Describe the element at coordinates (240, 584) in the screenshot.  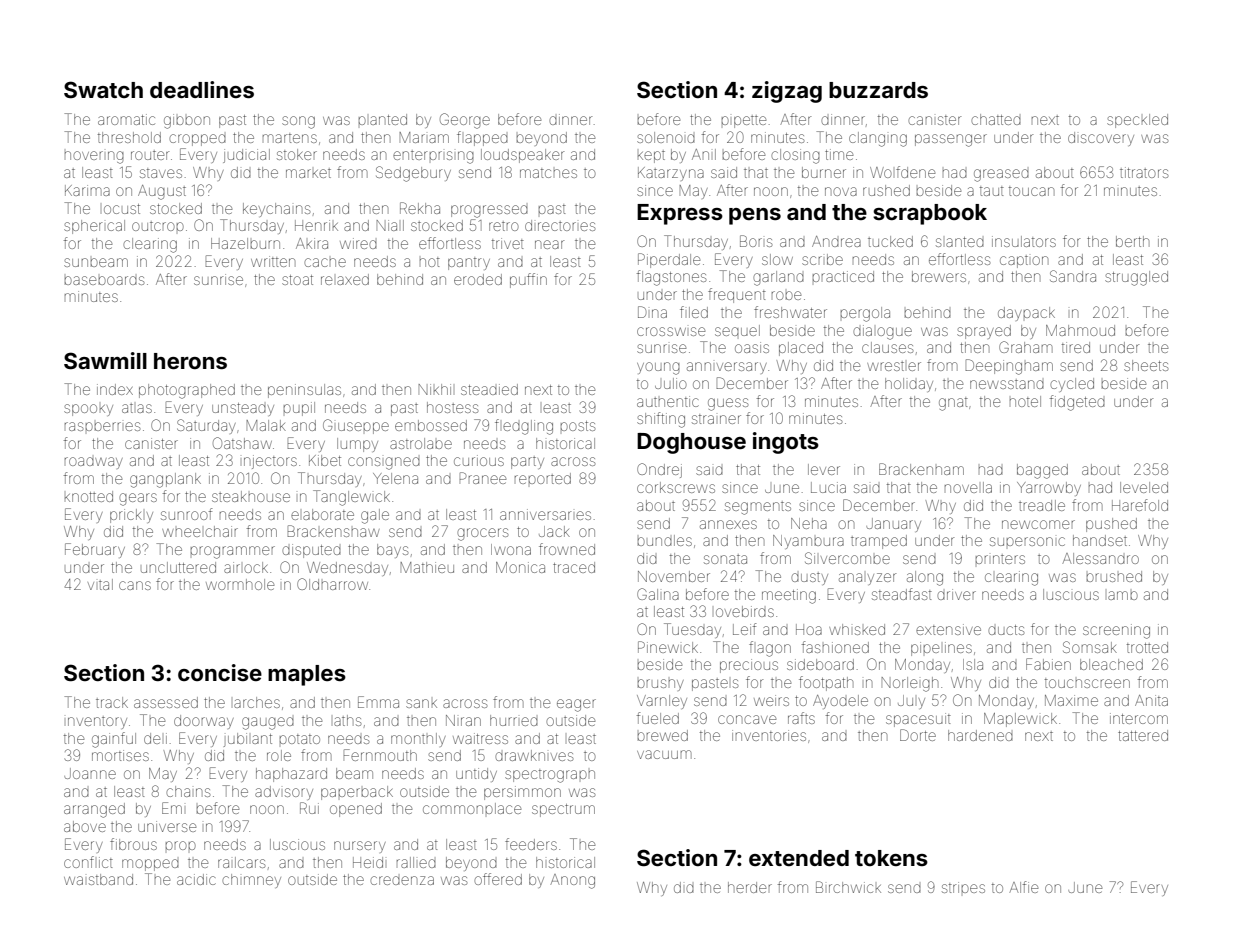
I see `wormhole` at that location.
